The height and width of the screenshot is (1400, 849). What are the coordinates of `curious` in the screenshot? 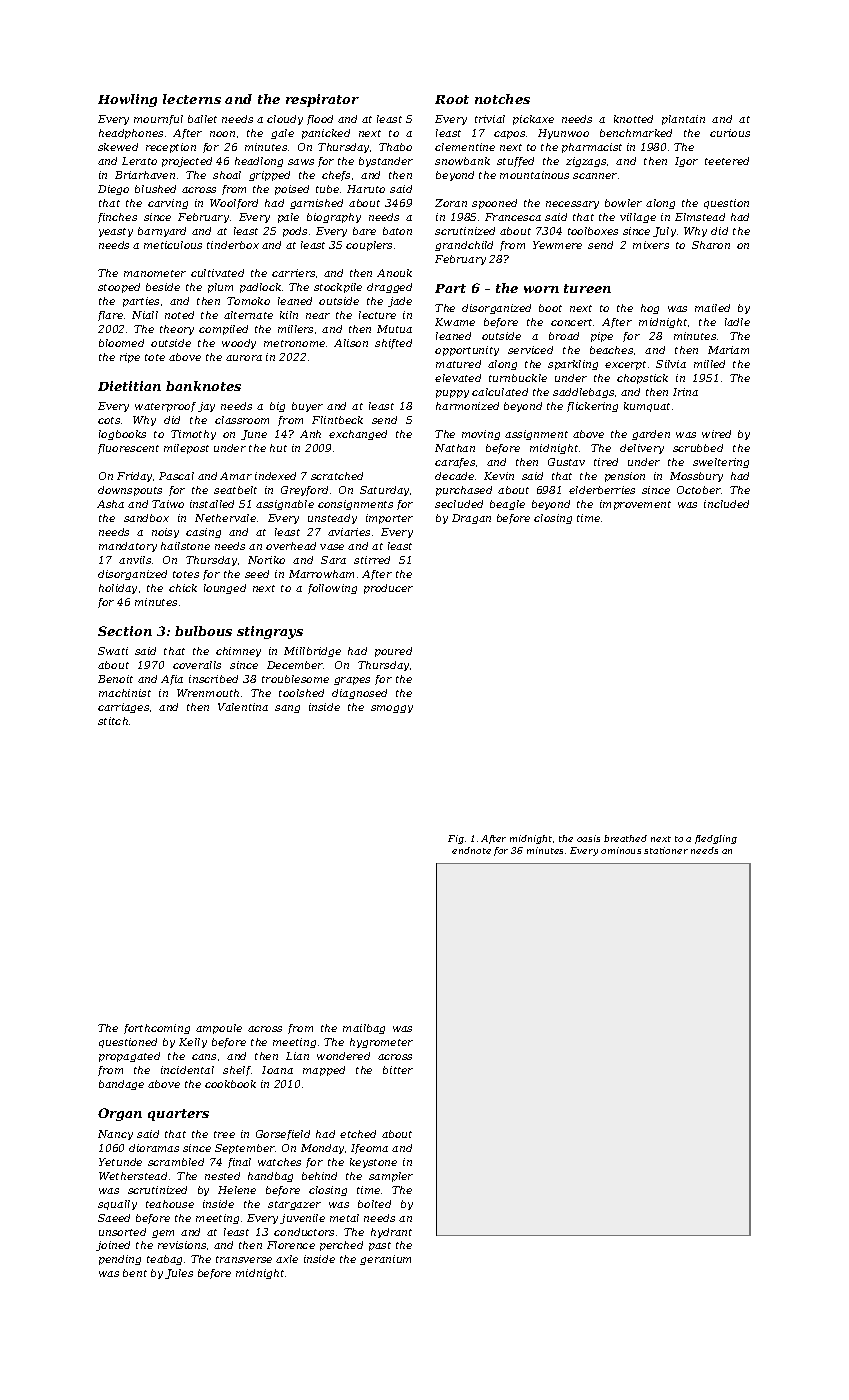 It's located at (730, 133).
